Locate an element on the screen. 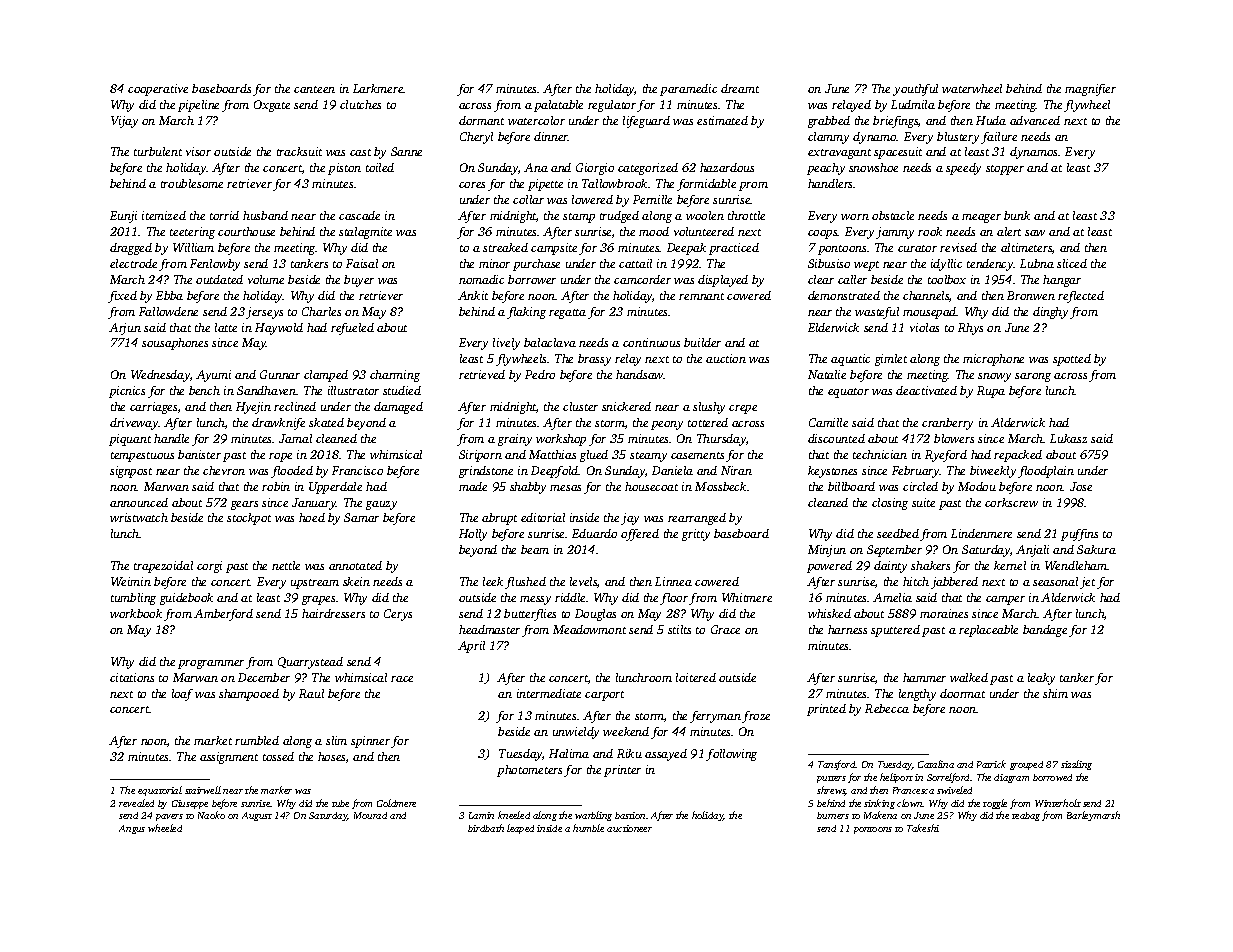 This screenshot has width=1233, height=952. announced is located at coordinates (139, 502).
